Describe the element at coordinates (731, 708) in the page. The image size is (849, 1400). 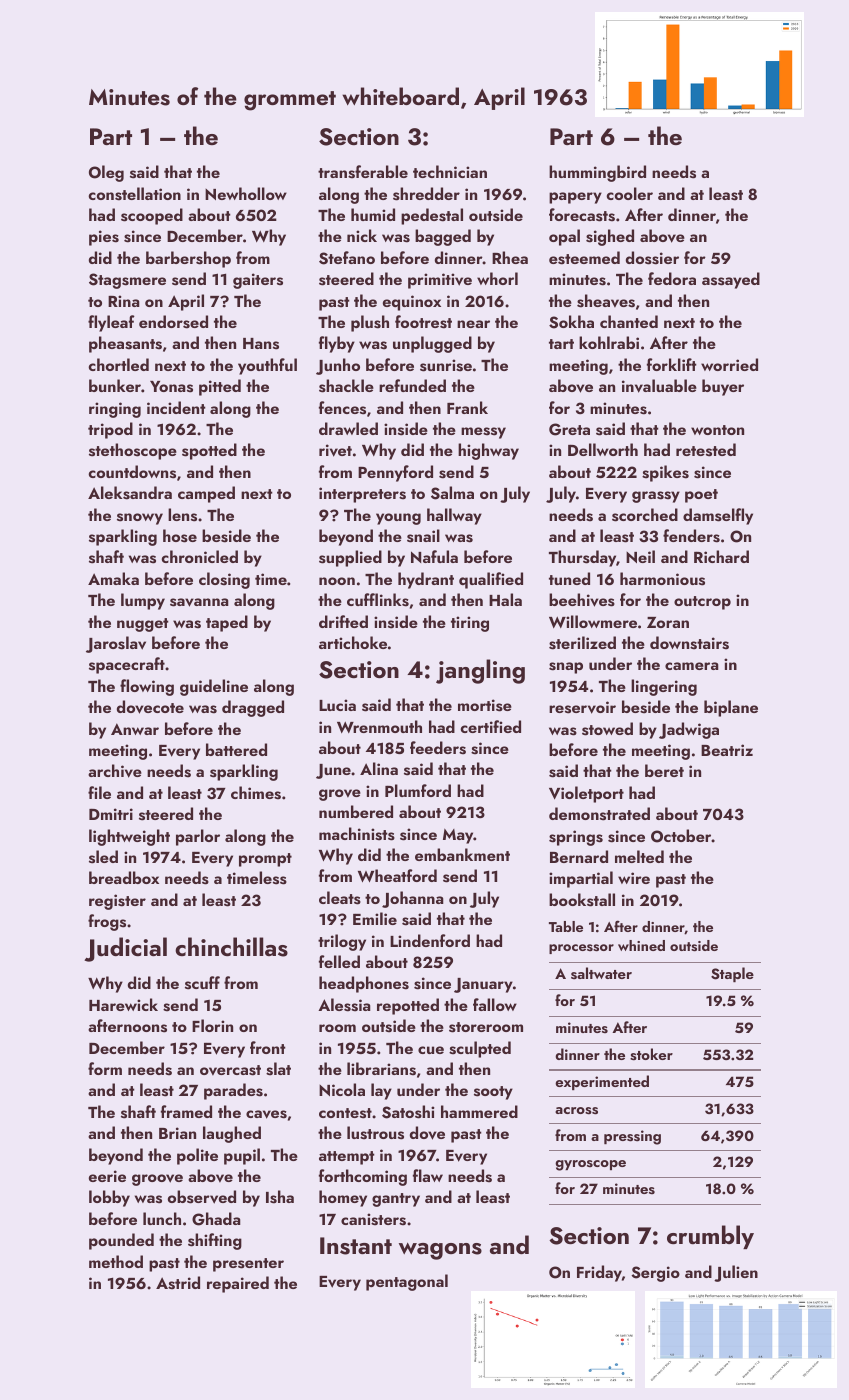
I see `biplane` at that location.
